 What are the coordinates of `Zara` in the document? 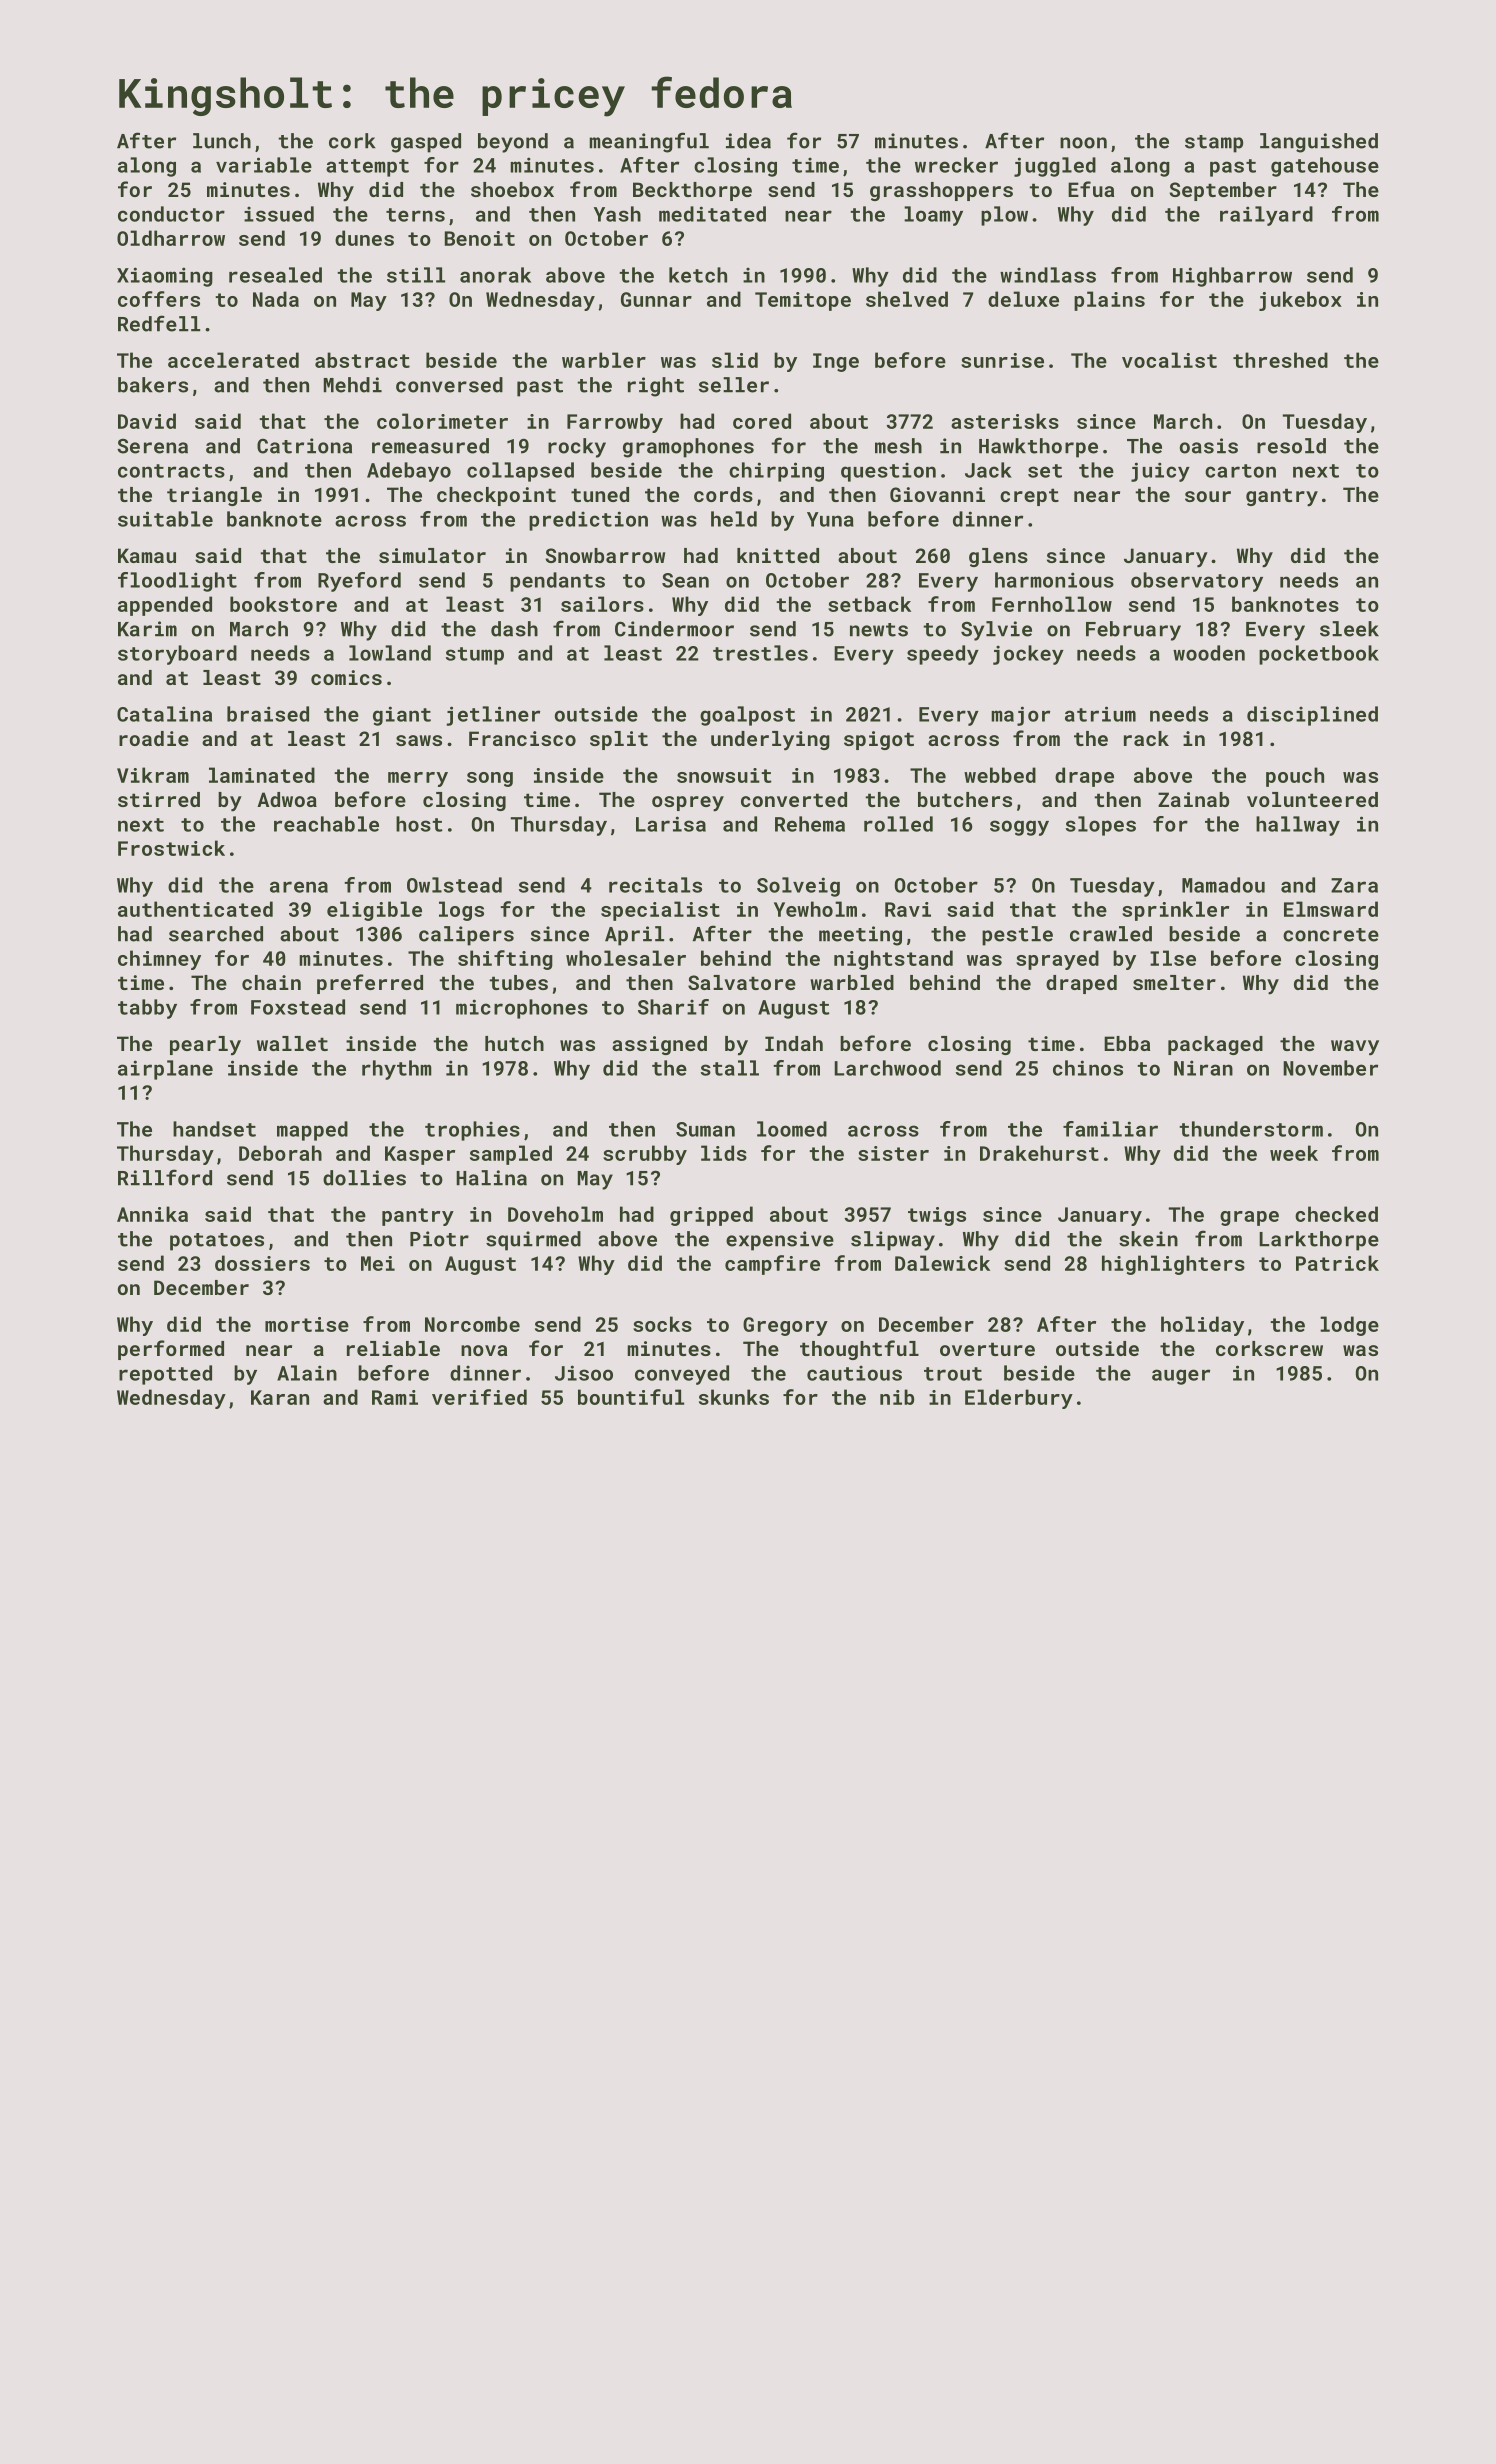 It's located at (1354, 885).
